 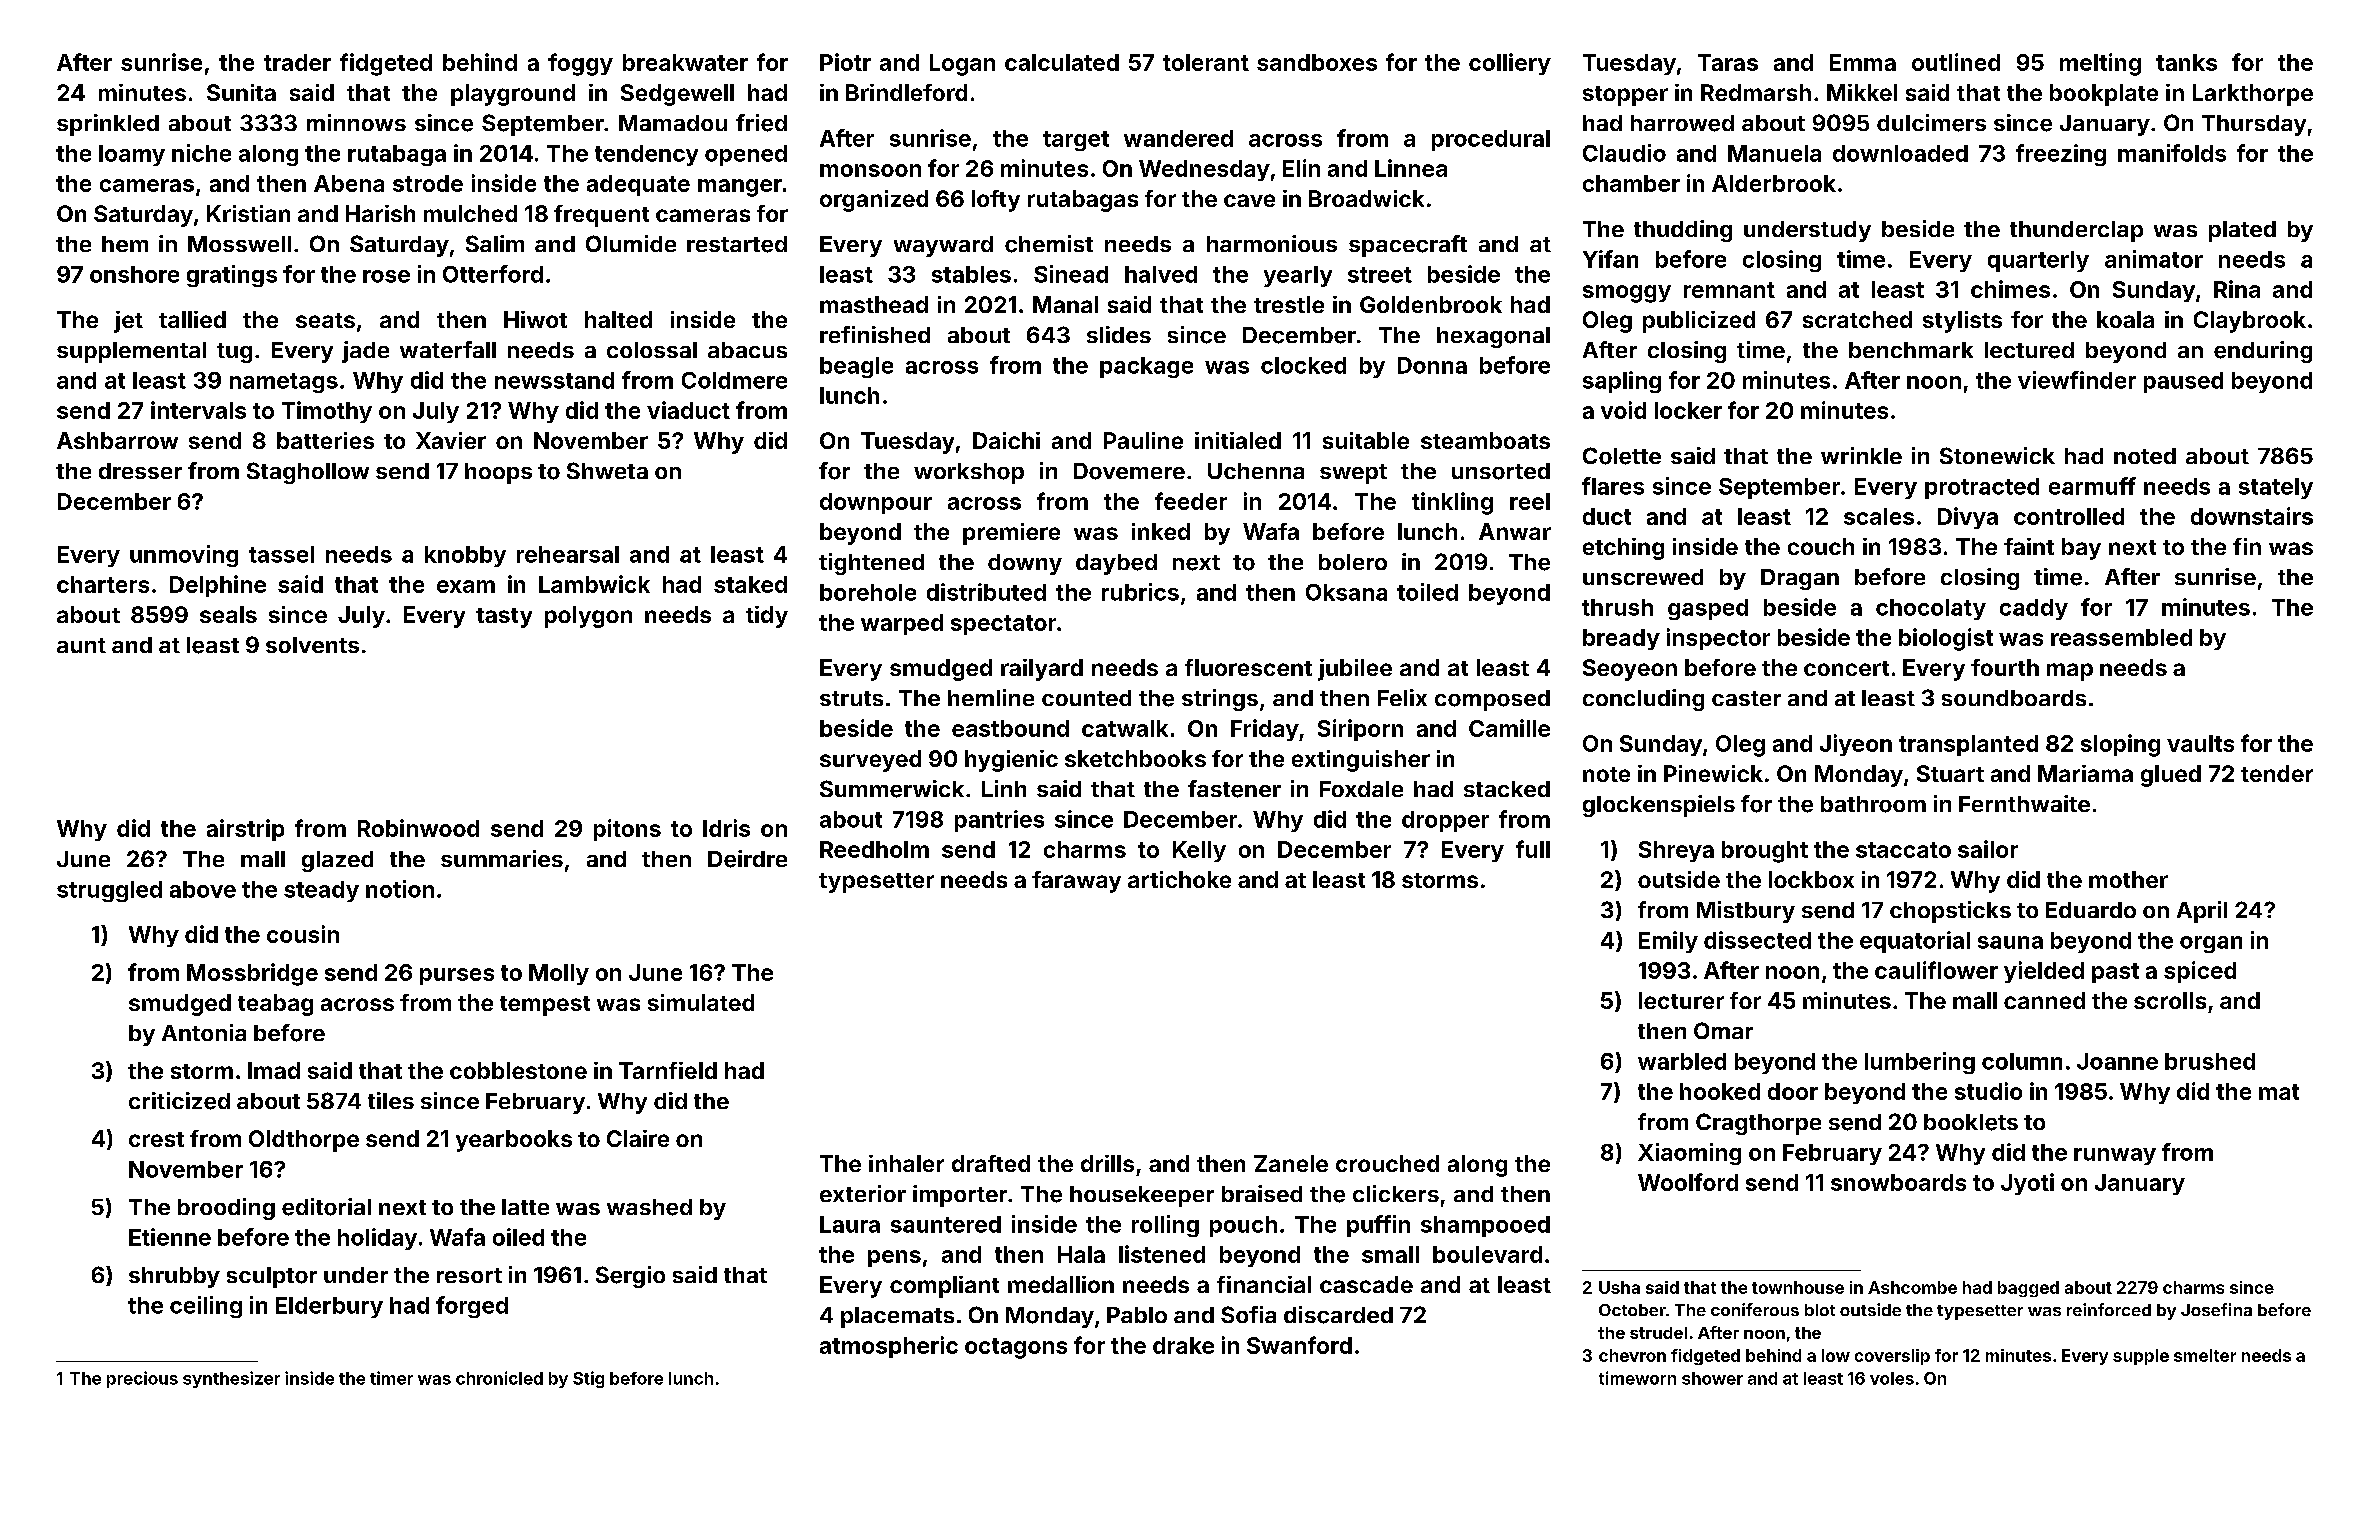 What do you see at coordinates (2200, 972) in the screenshot?
I see `spiced` at bounding box center [2200, 972].
